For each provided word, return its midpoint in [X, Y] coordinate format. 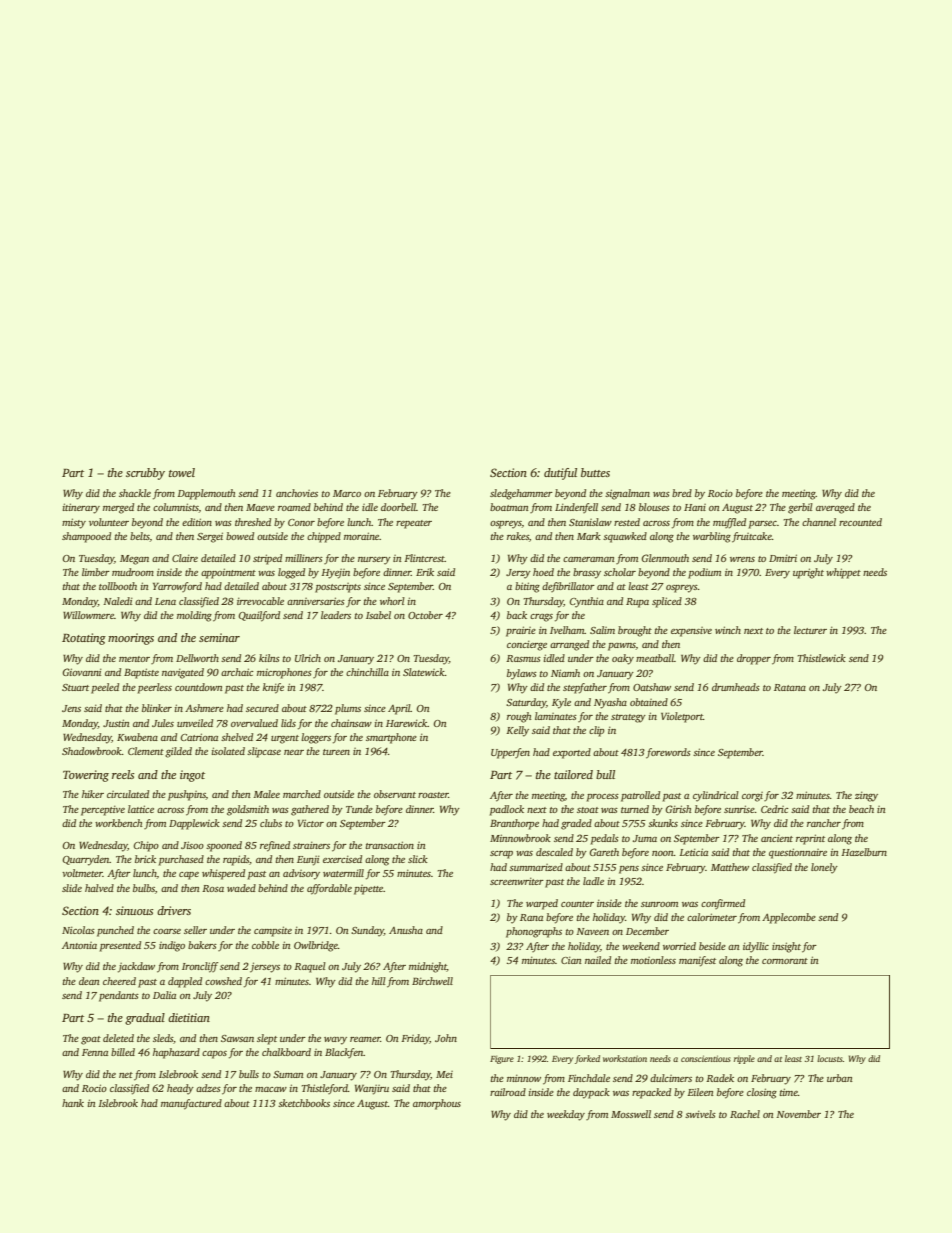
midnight [428, 967]
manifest [697, 961]
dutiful [560, 474]
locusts [830, 1058]
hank [73, 1103]
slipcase [264, 752]
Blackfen [344, 1053]
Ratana [790, 687]
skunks [663, 823]
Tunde [359, 809]
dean [89, 981]
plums [348, 709]
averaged [835, 508]
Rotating [84, 639]
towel [182, 472]
